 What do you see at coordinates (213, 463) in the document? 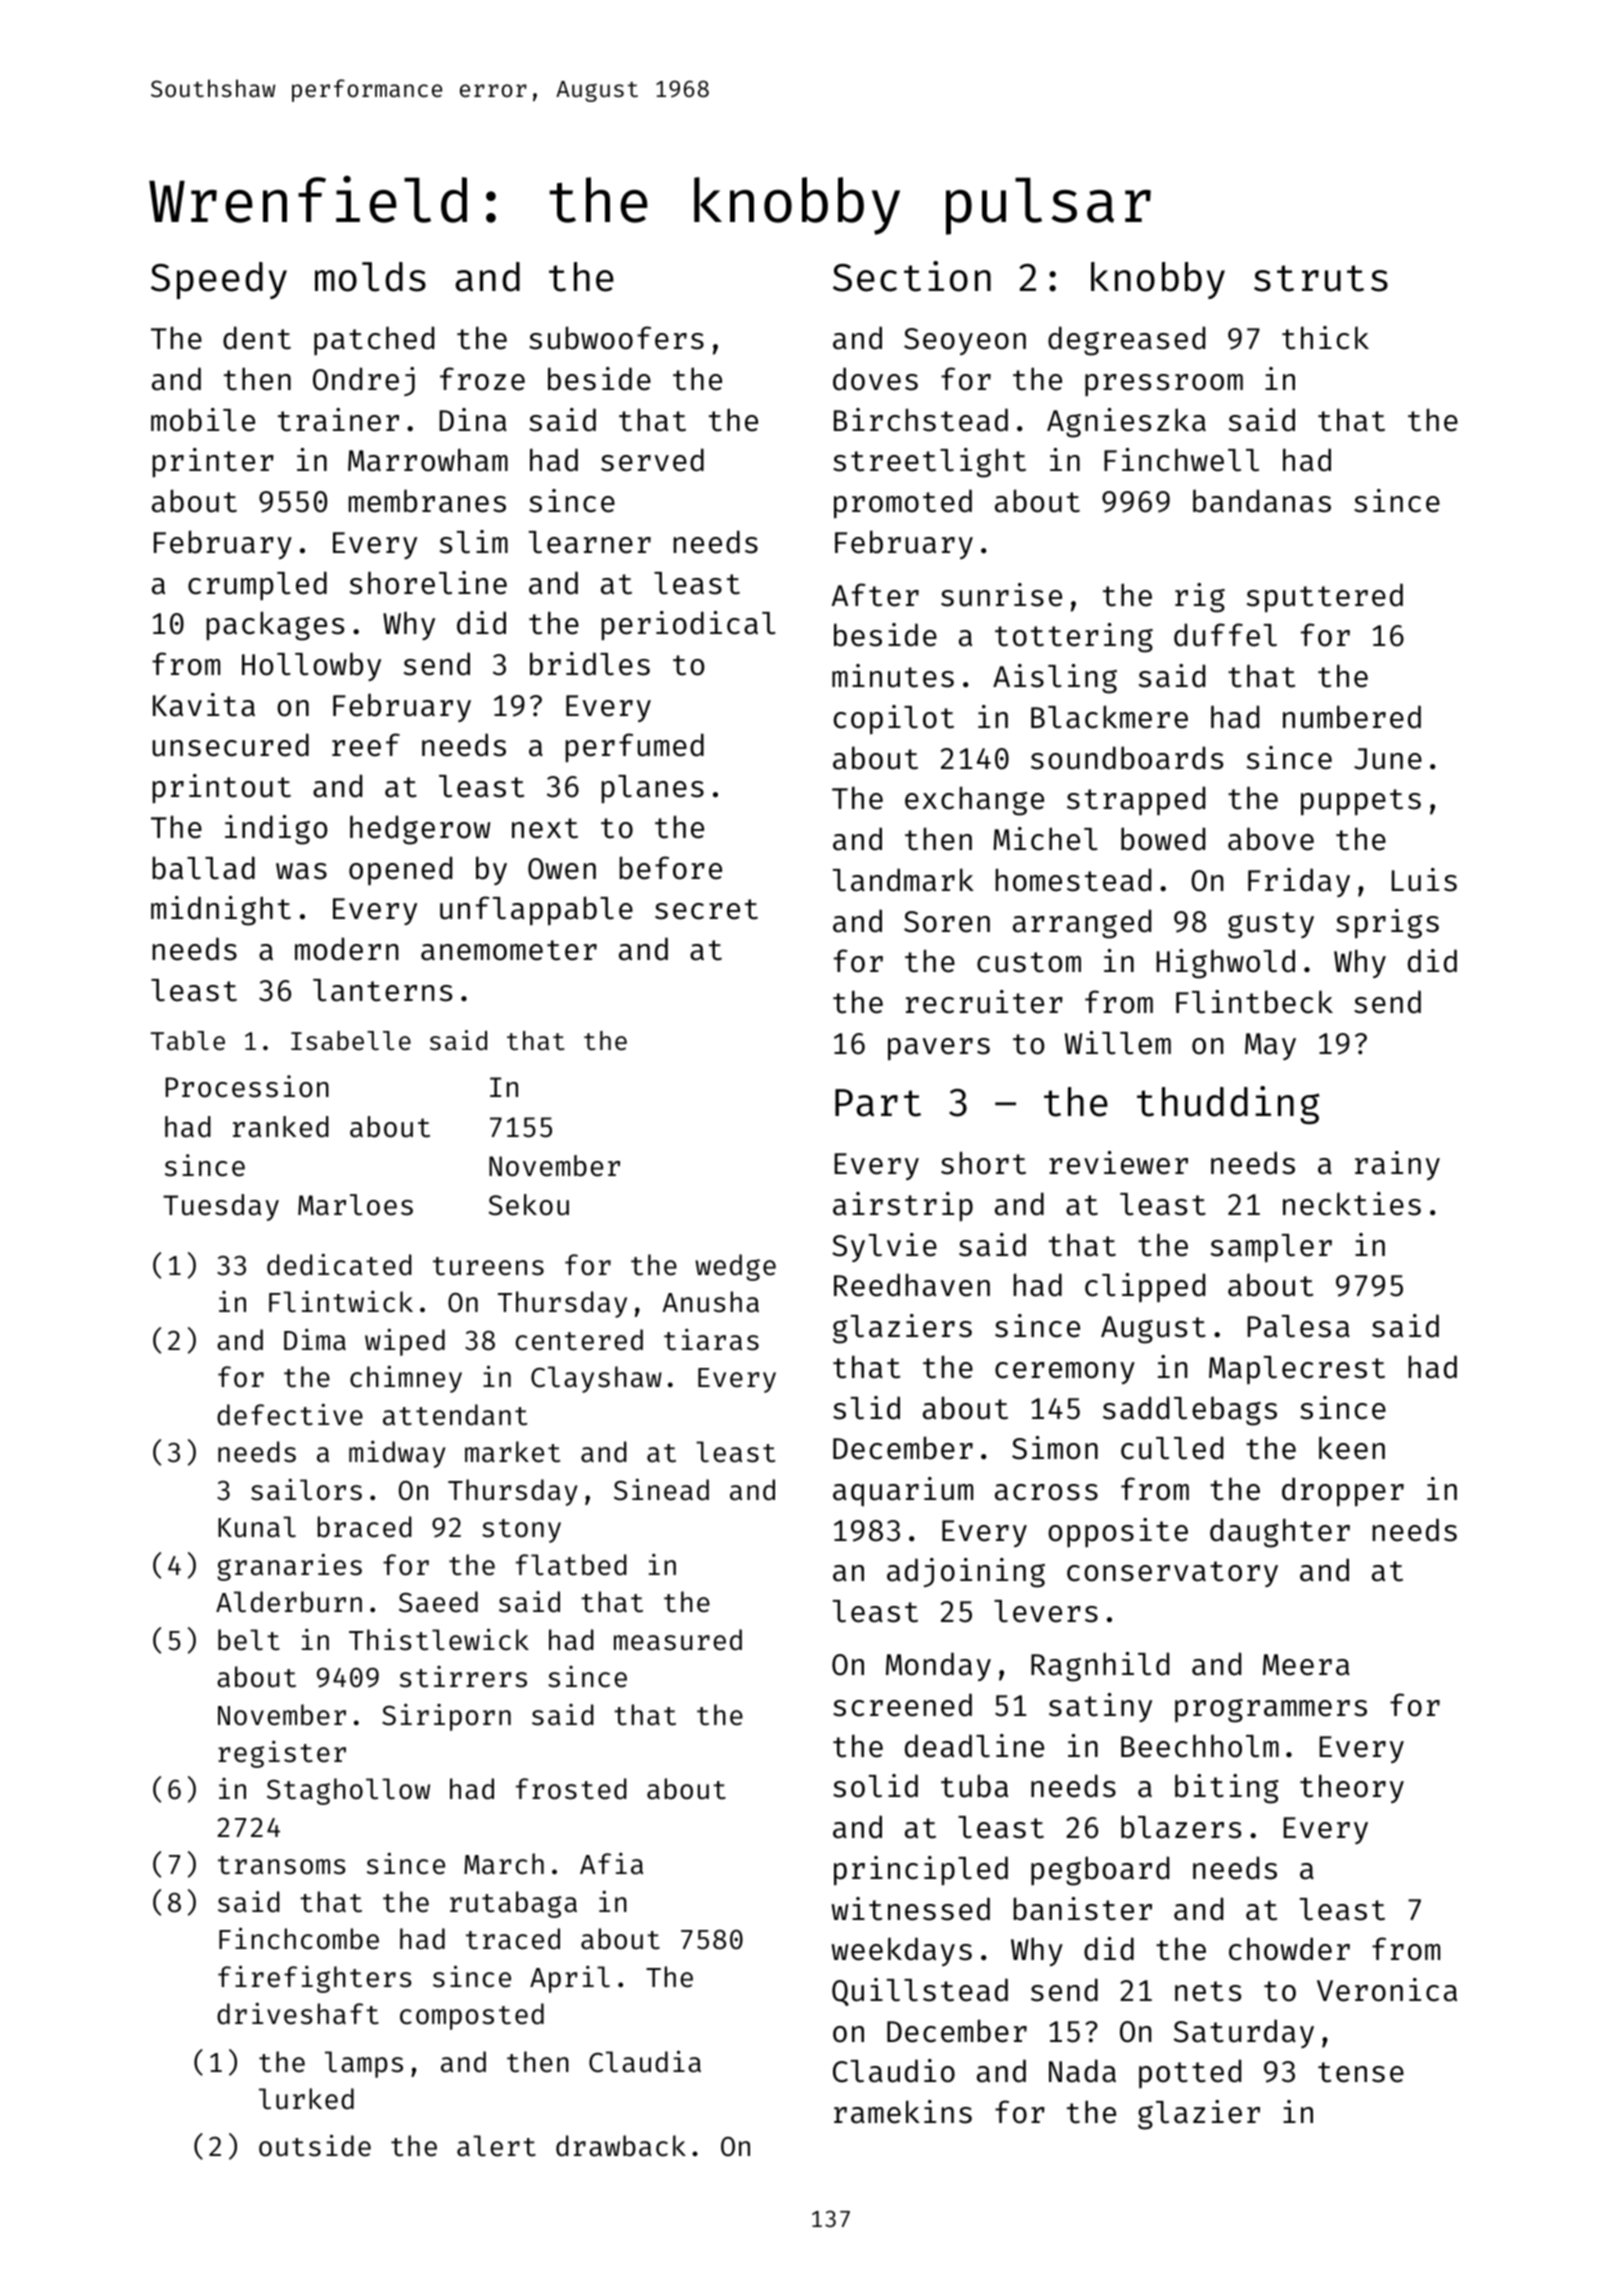
I see `printer` at bounding box center [213, 463].
